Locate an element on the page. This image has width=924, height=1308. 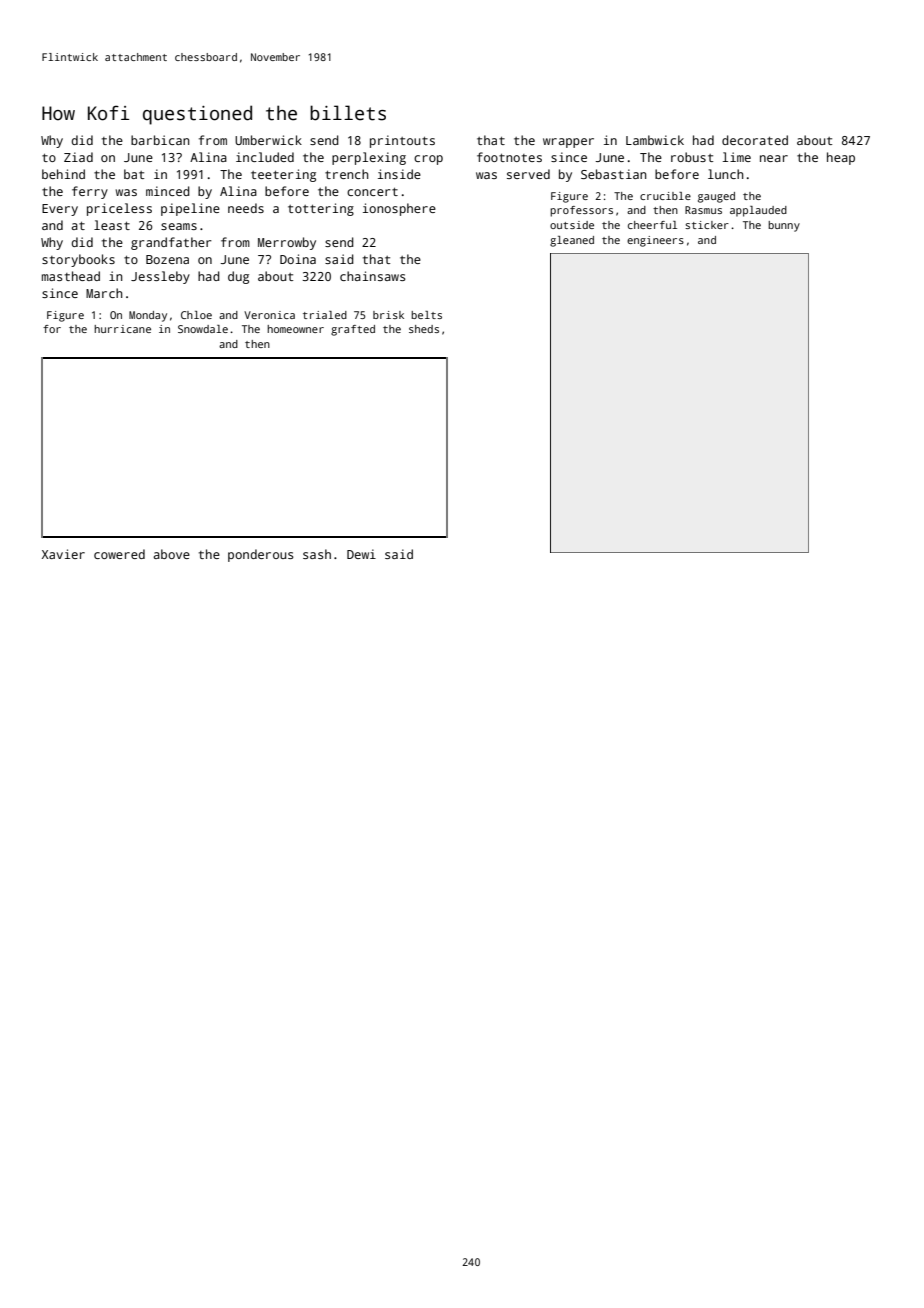
ponderous is located at coordinates (261, 555).
